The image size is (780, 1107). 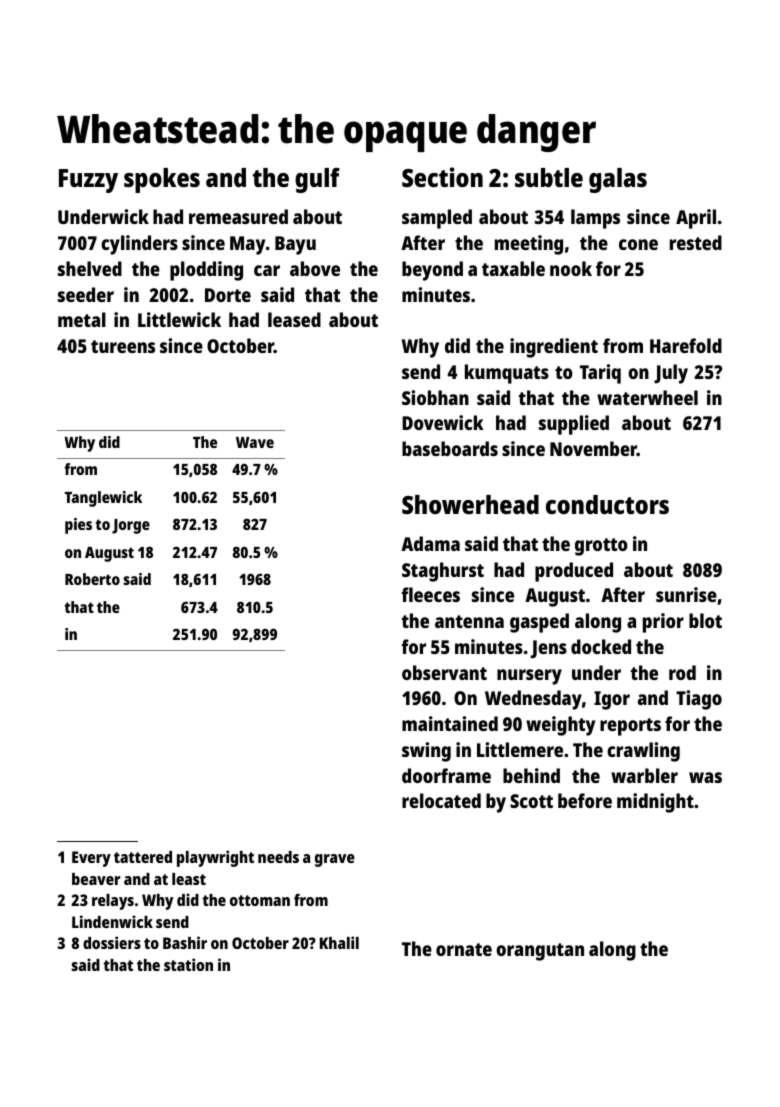 What do you see at coordinates (88, 181) in the document?
I see `Fuzzy` at bounding box center [88, 181].
